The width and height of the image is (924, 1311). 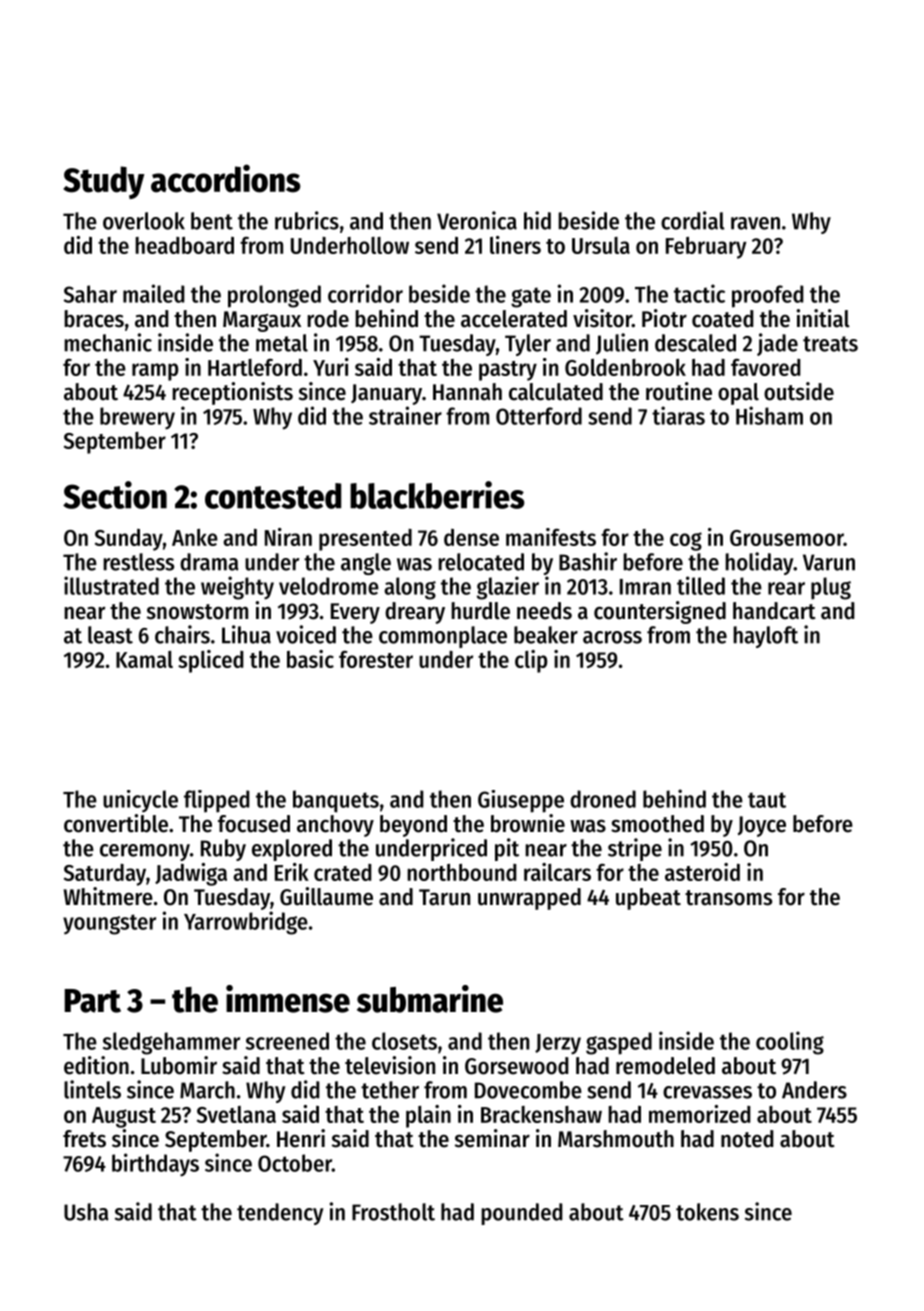 What do you see at coordinates (695, 343) in the image?
I see `descaled` at bounding box center [695, 343].
